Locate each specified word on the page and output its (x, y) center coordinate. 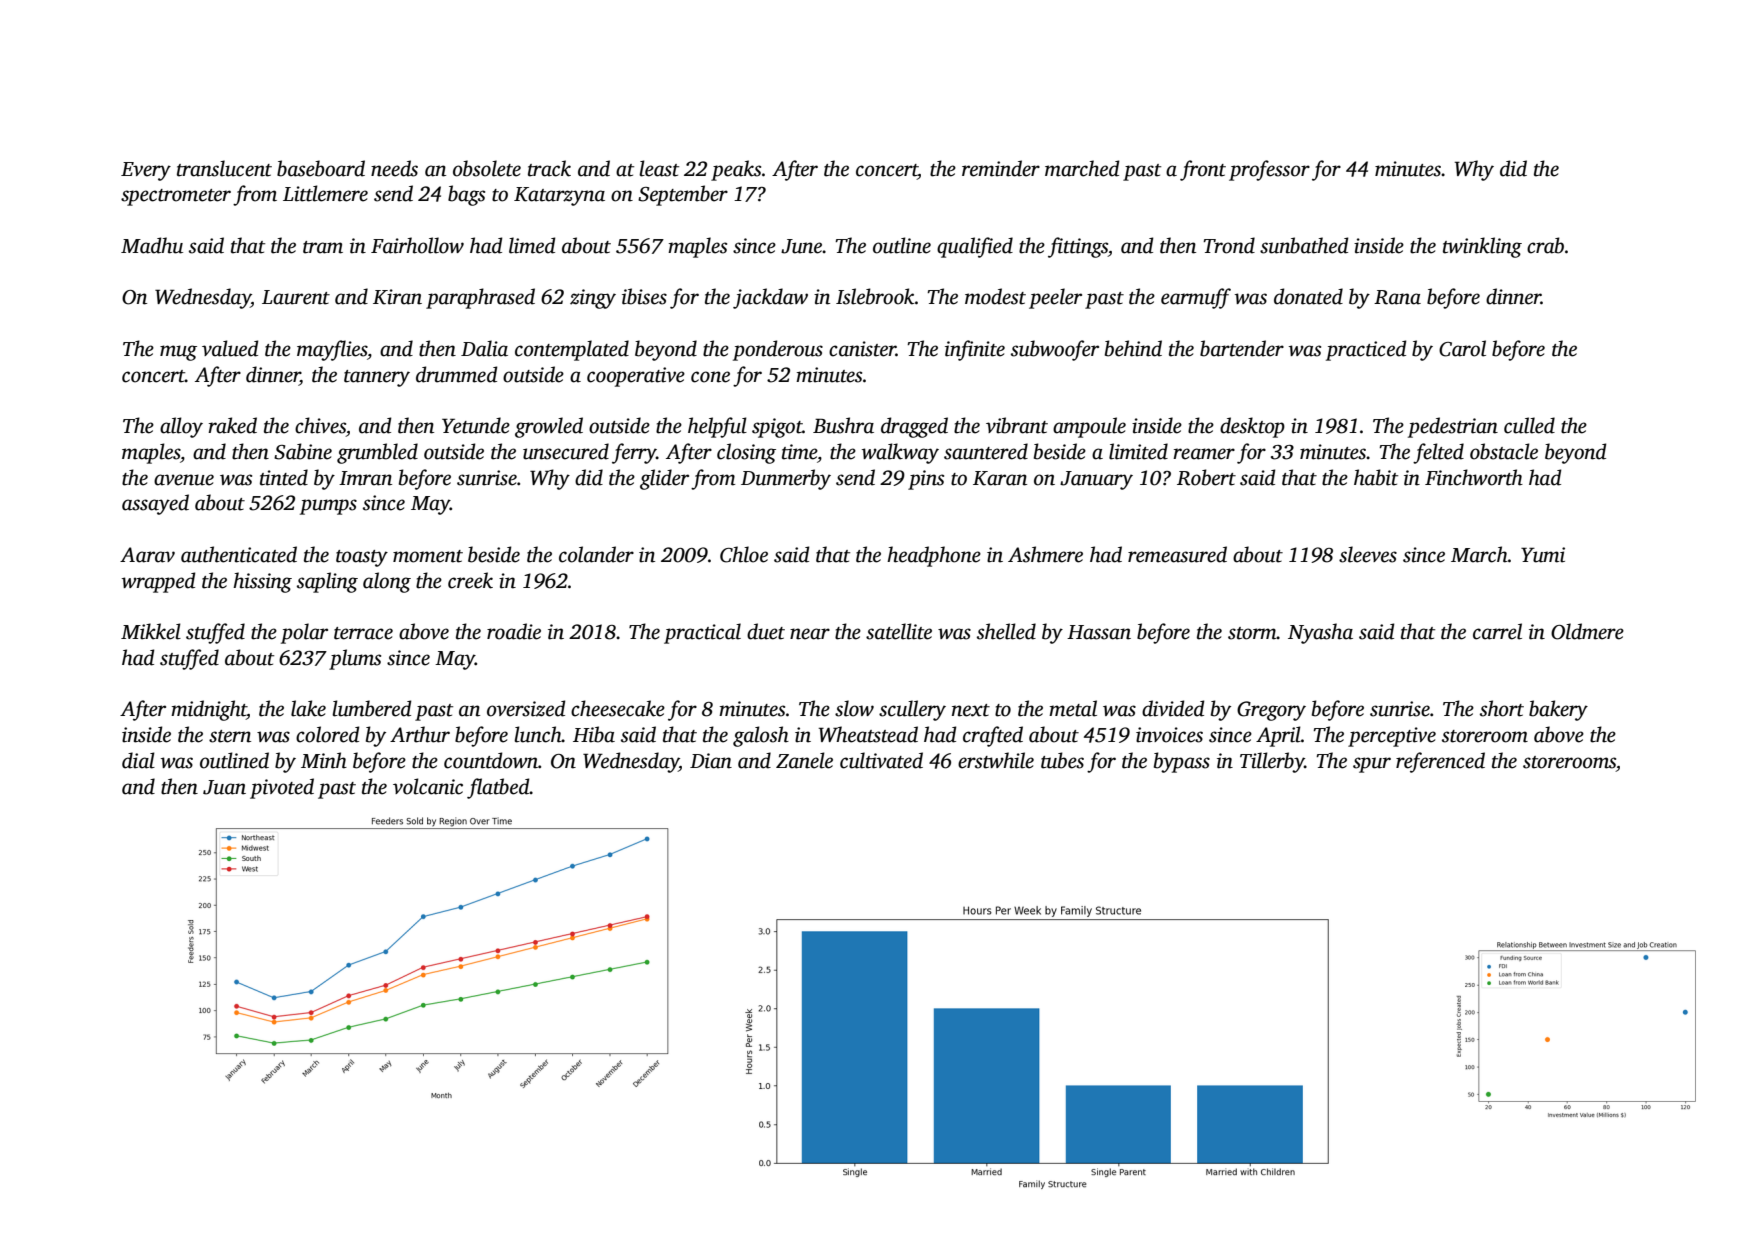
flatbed (498, 788)
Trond (1229, 245)
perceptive (1392, 737)
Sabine (303, 451)
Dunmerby (786, 479)
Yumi (1543, 555)
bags (466, 195)
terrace (363, 633)
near (810, 634)
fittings (1078, 247)
